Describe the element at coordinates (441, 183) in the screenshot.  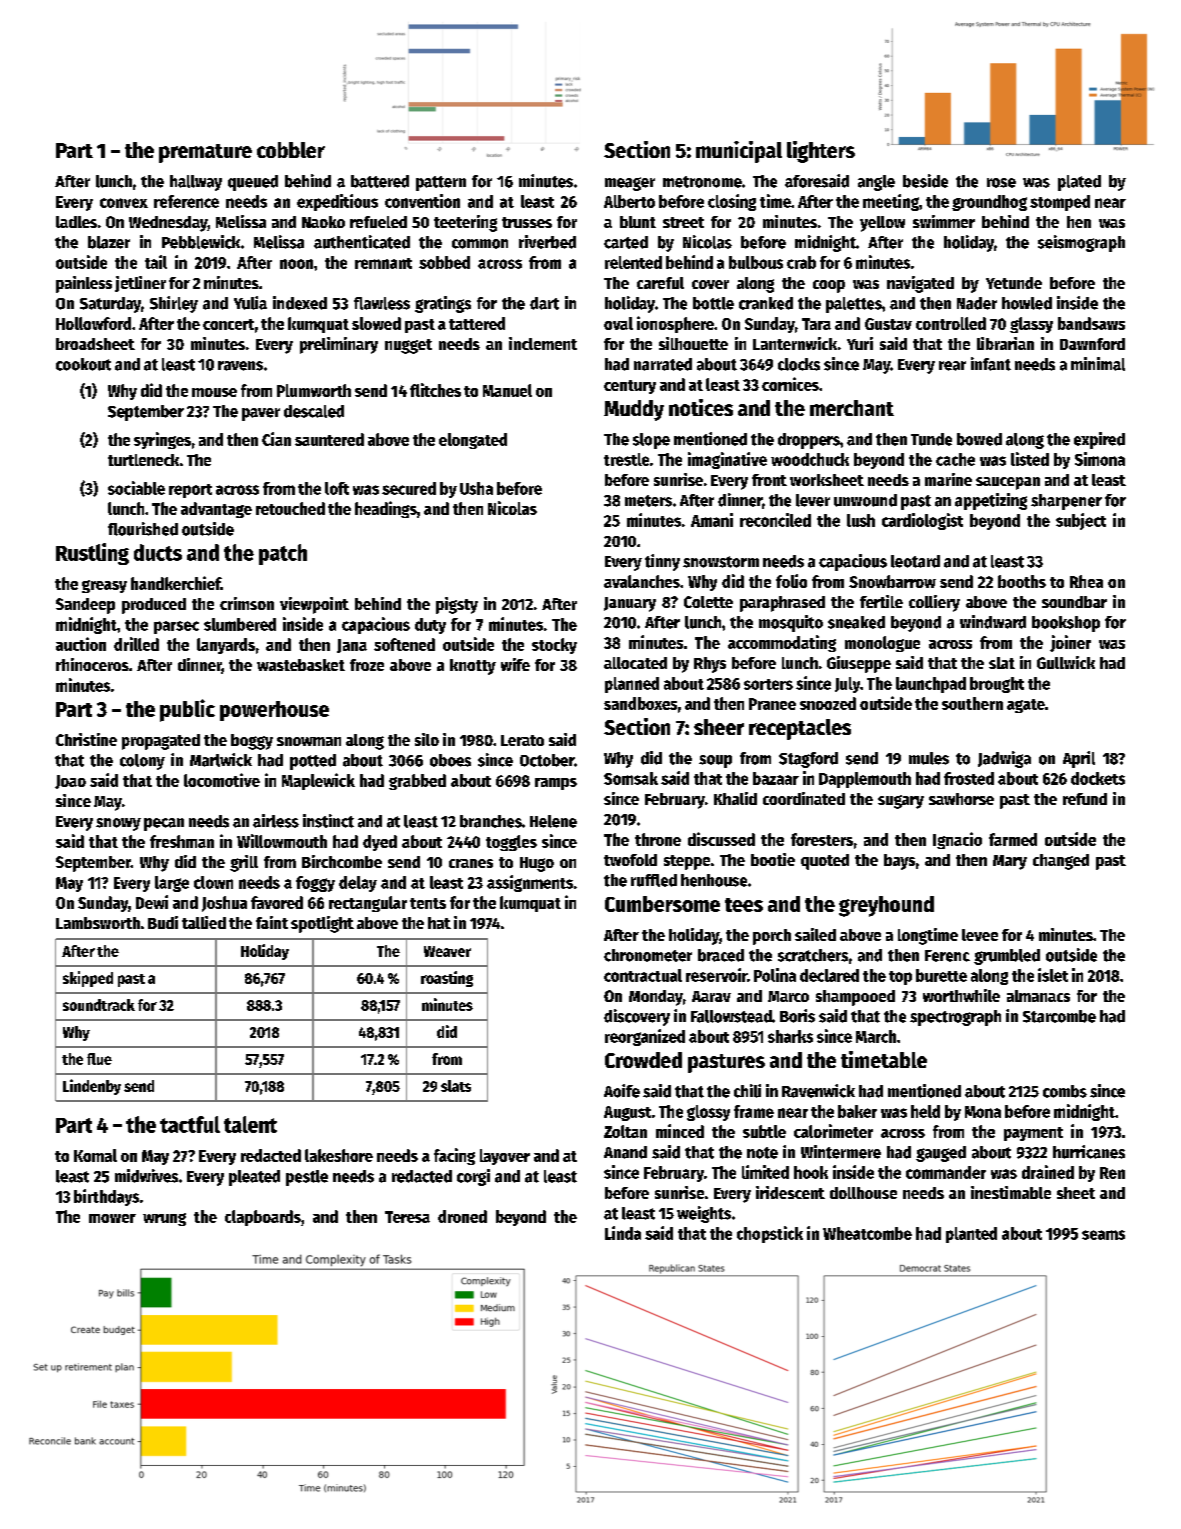
I see `pattern` at that location.
